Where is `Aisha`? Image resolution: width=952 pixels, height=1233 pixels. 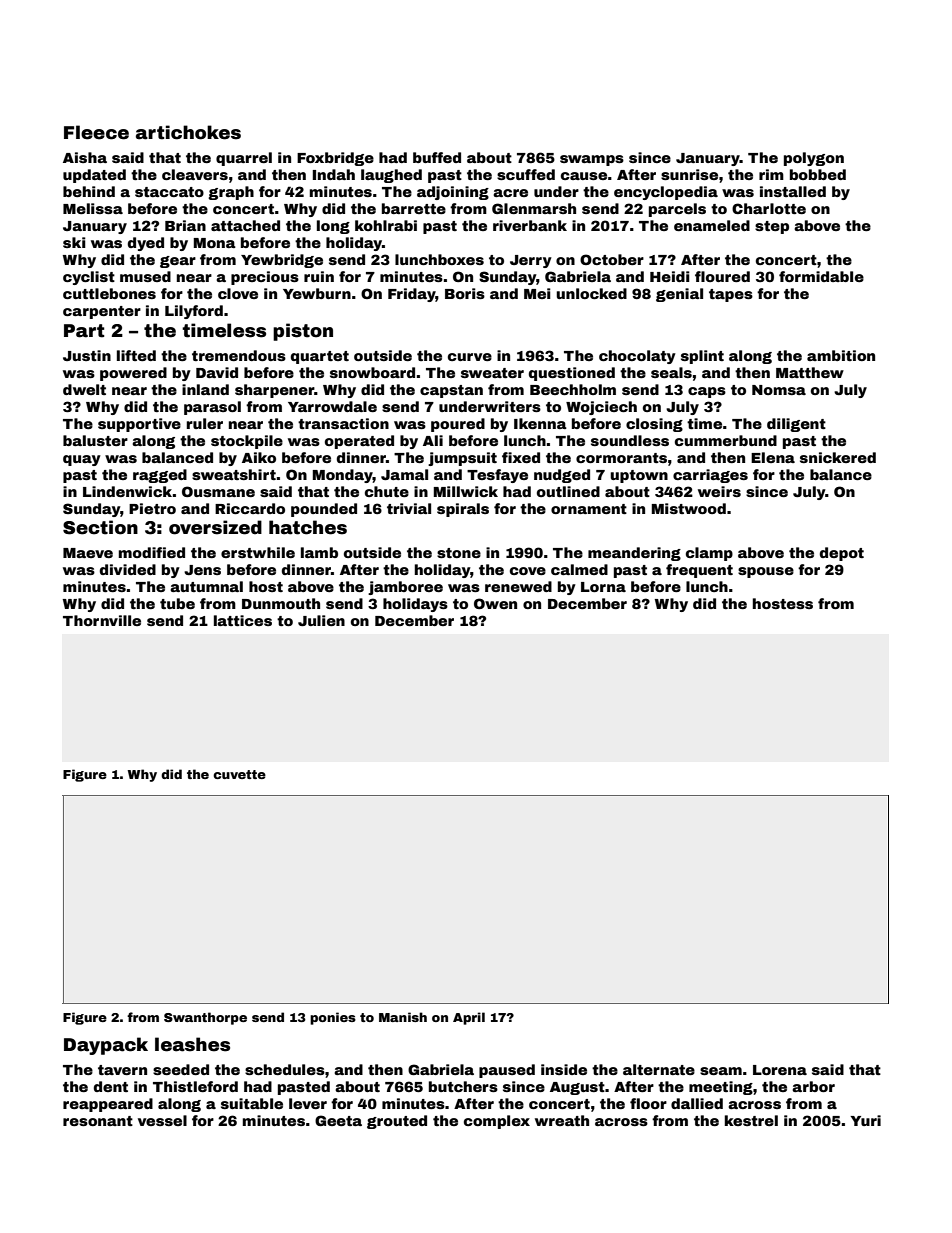 Aisha is located at coordinates (85, 157).
